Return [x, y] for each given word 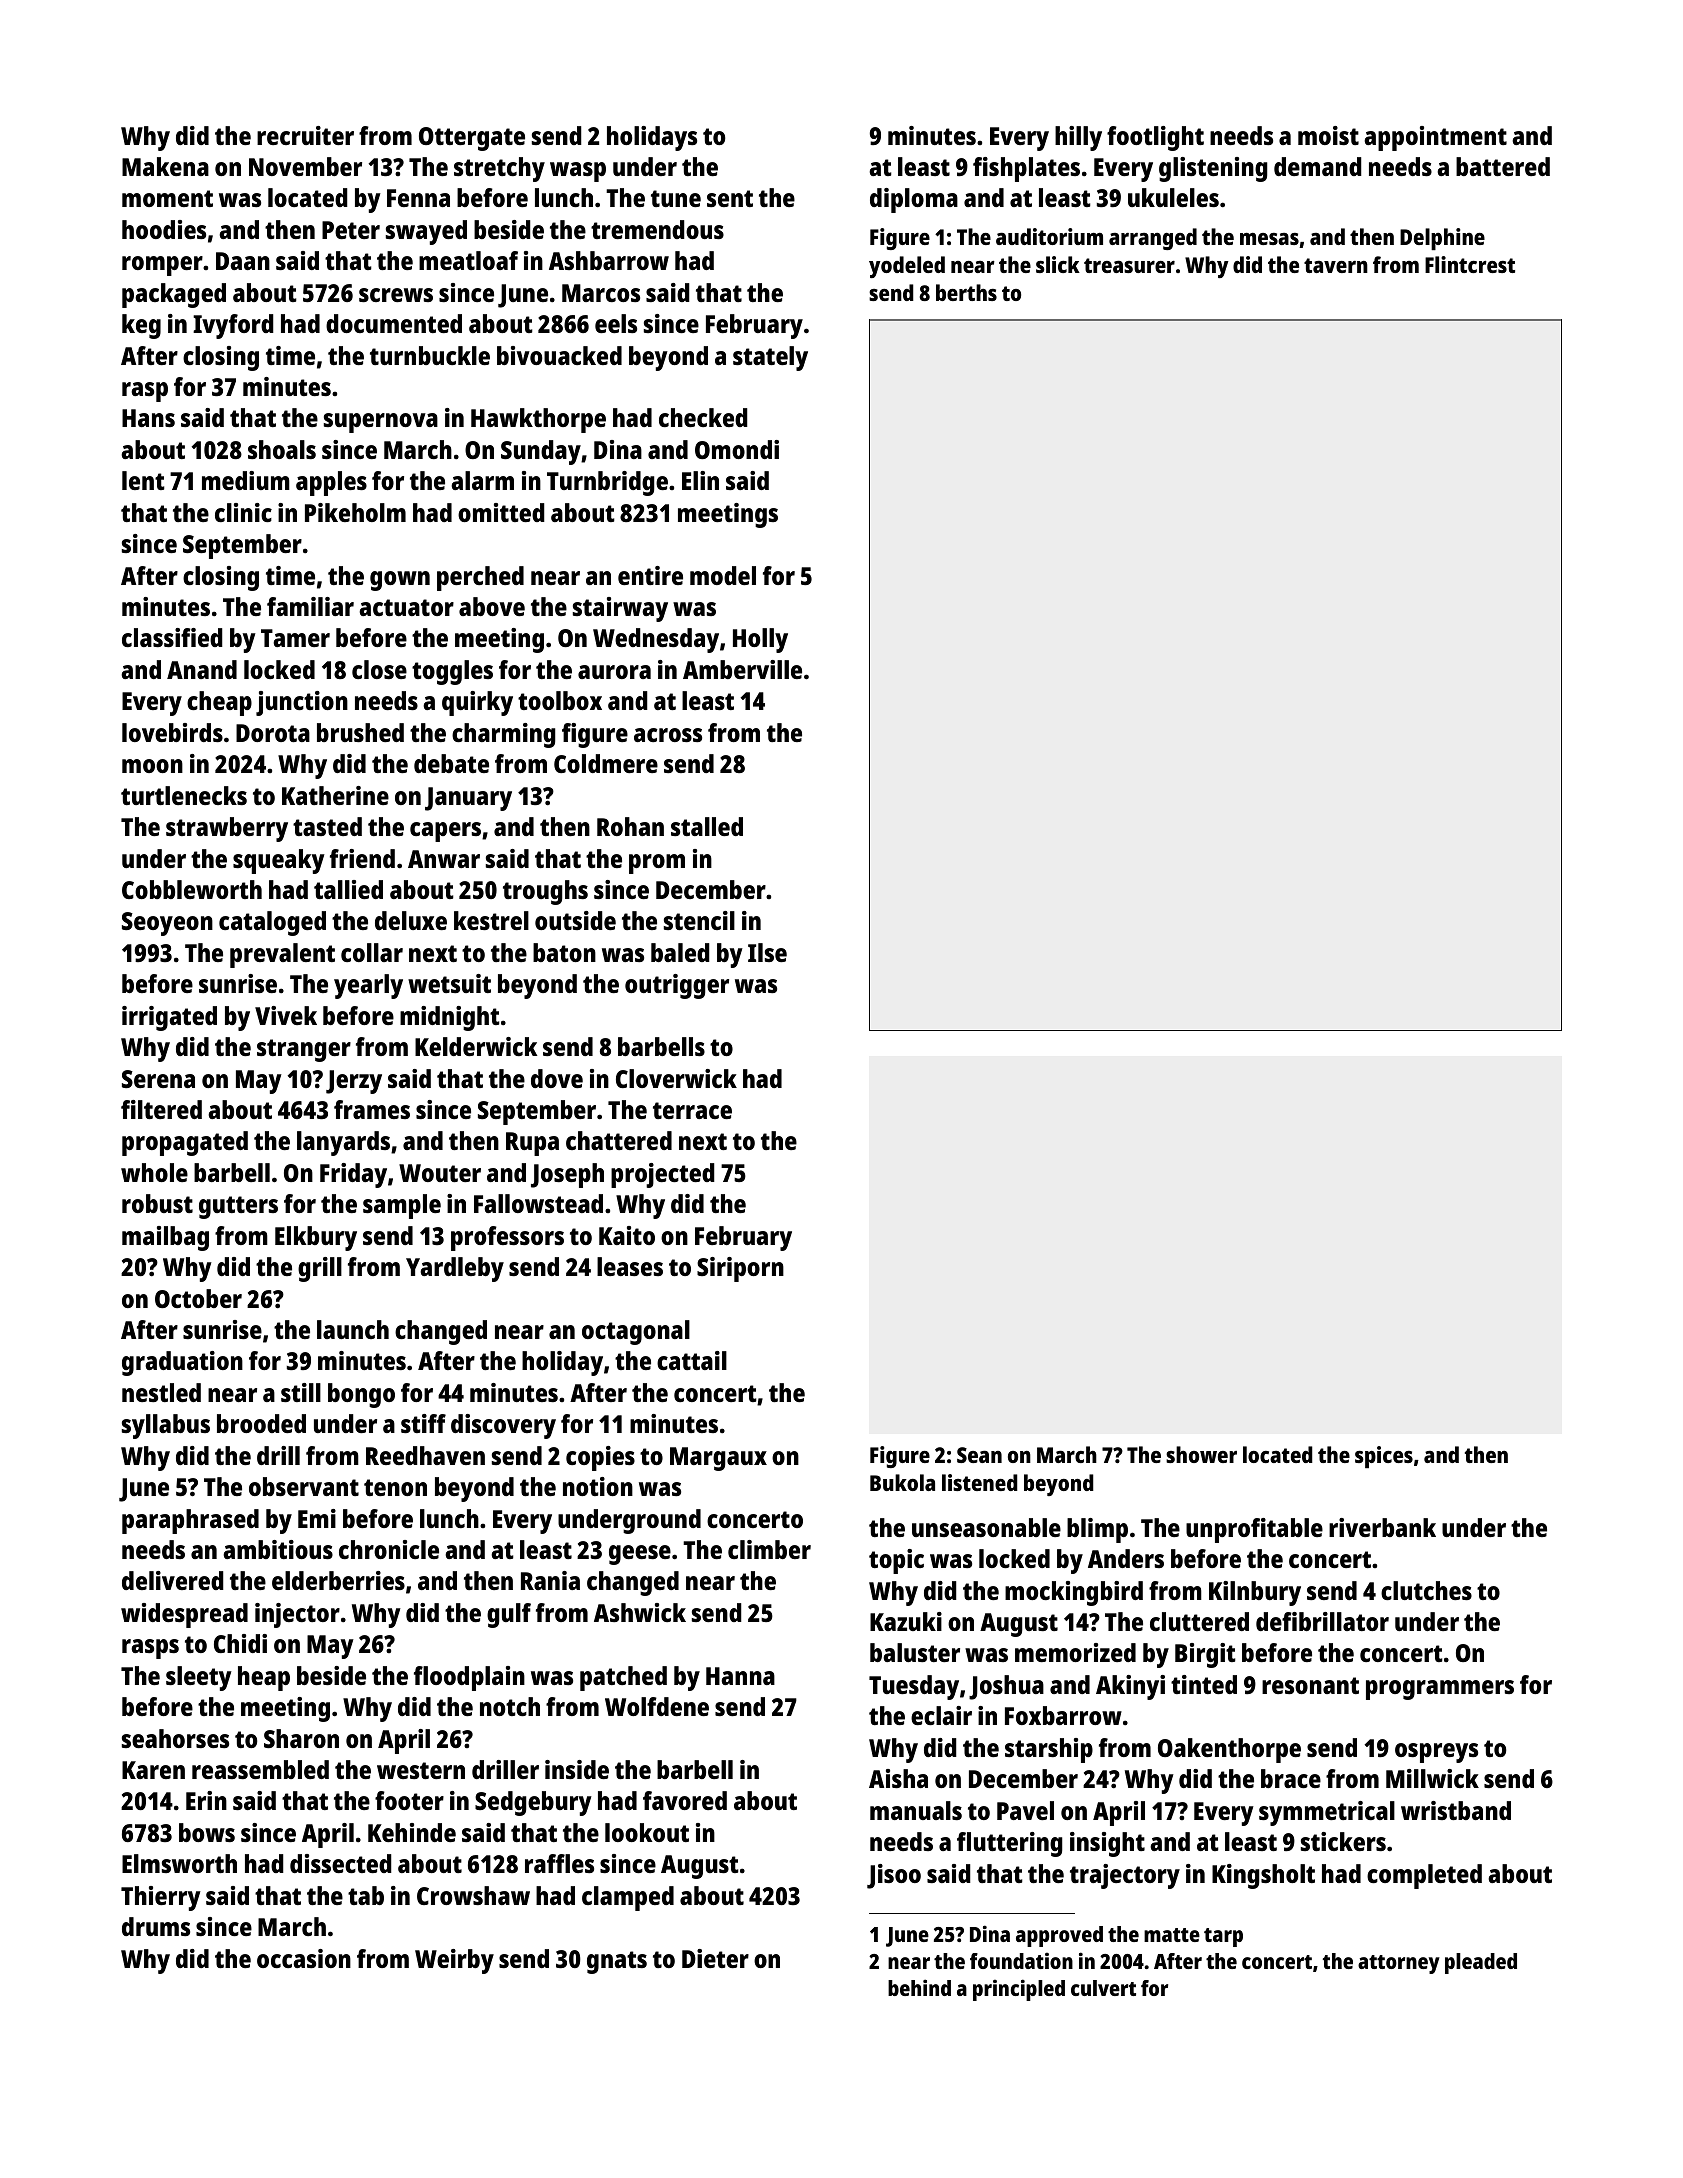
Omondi [737, 449]
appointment [1435, 138]
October [198, 1298]
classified [172, 637]
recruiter [305, 135]
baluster [915, 1652]
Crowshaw [473, 1895]
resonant [1310, 1685]
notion [598, 1486]
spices [1384, 1457]
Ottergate [472, 139]
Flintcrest [1470, 264]
